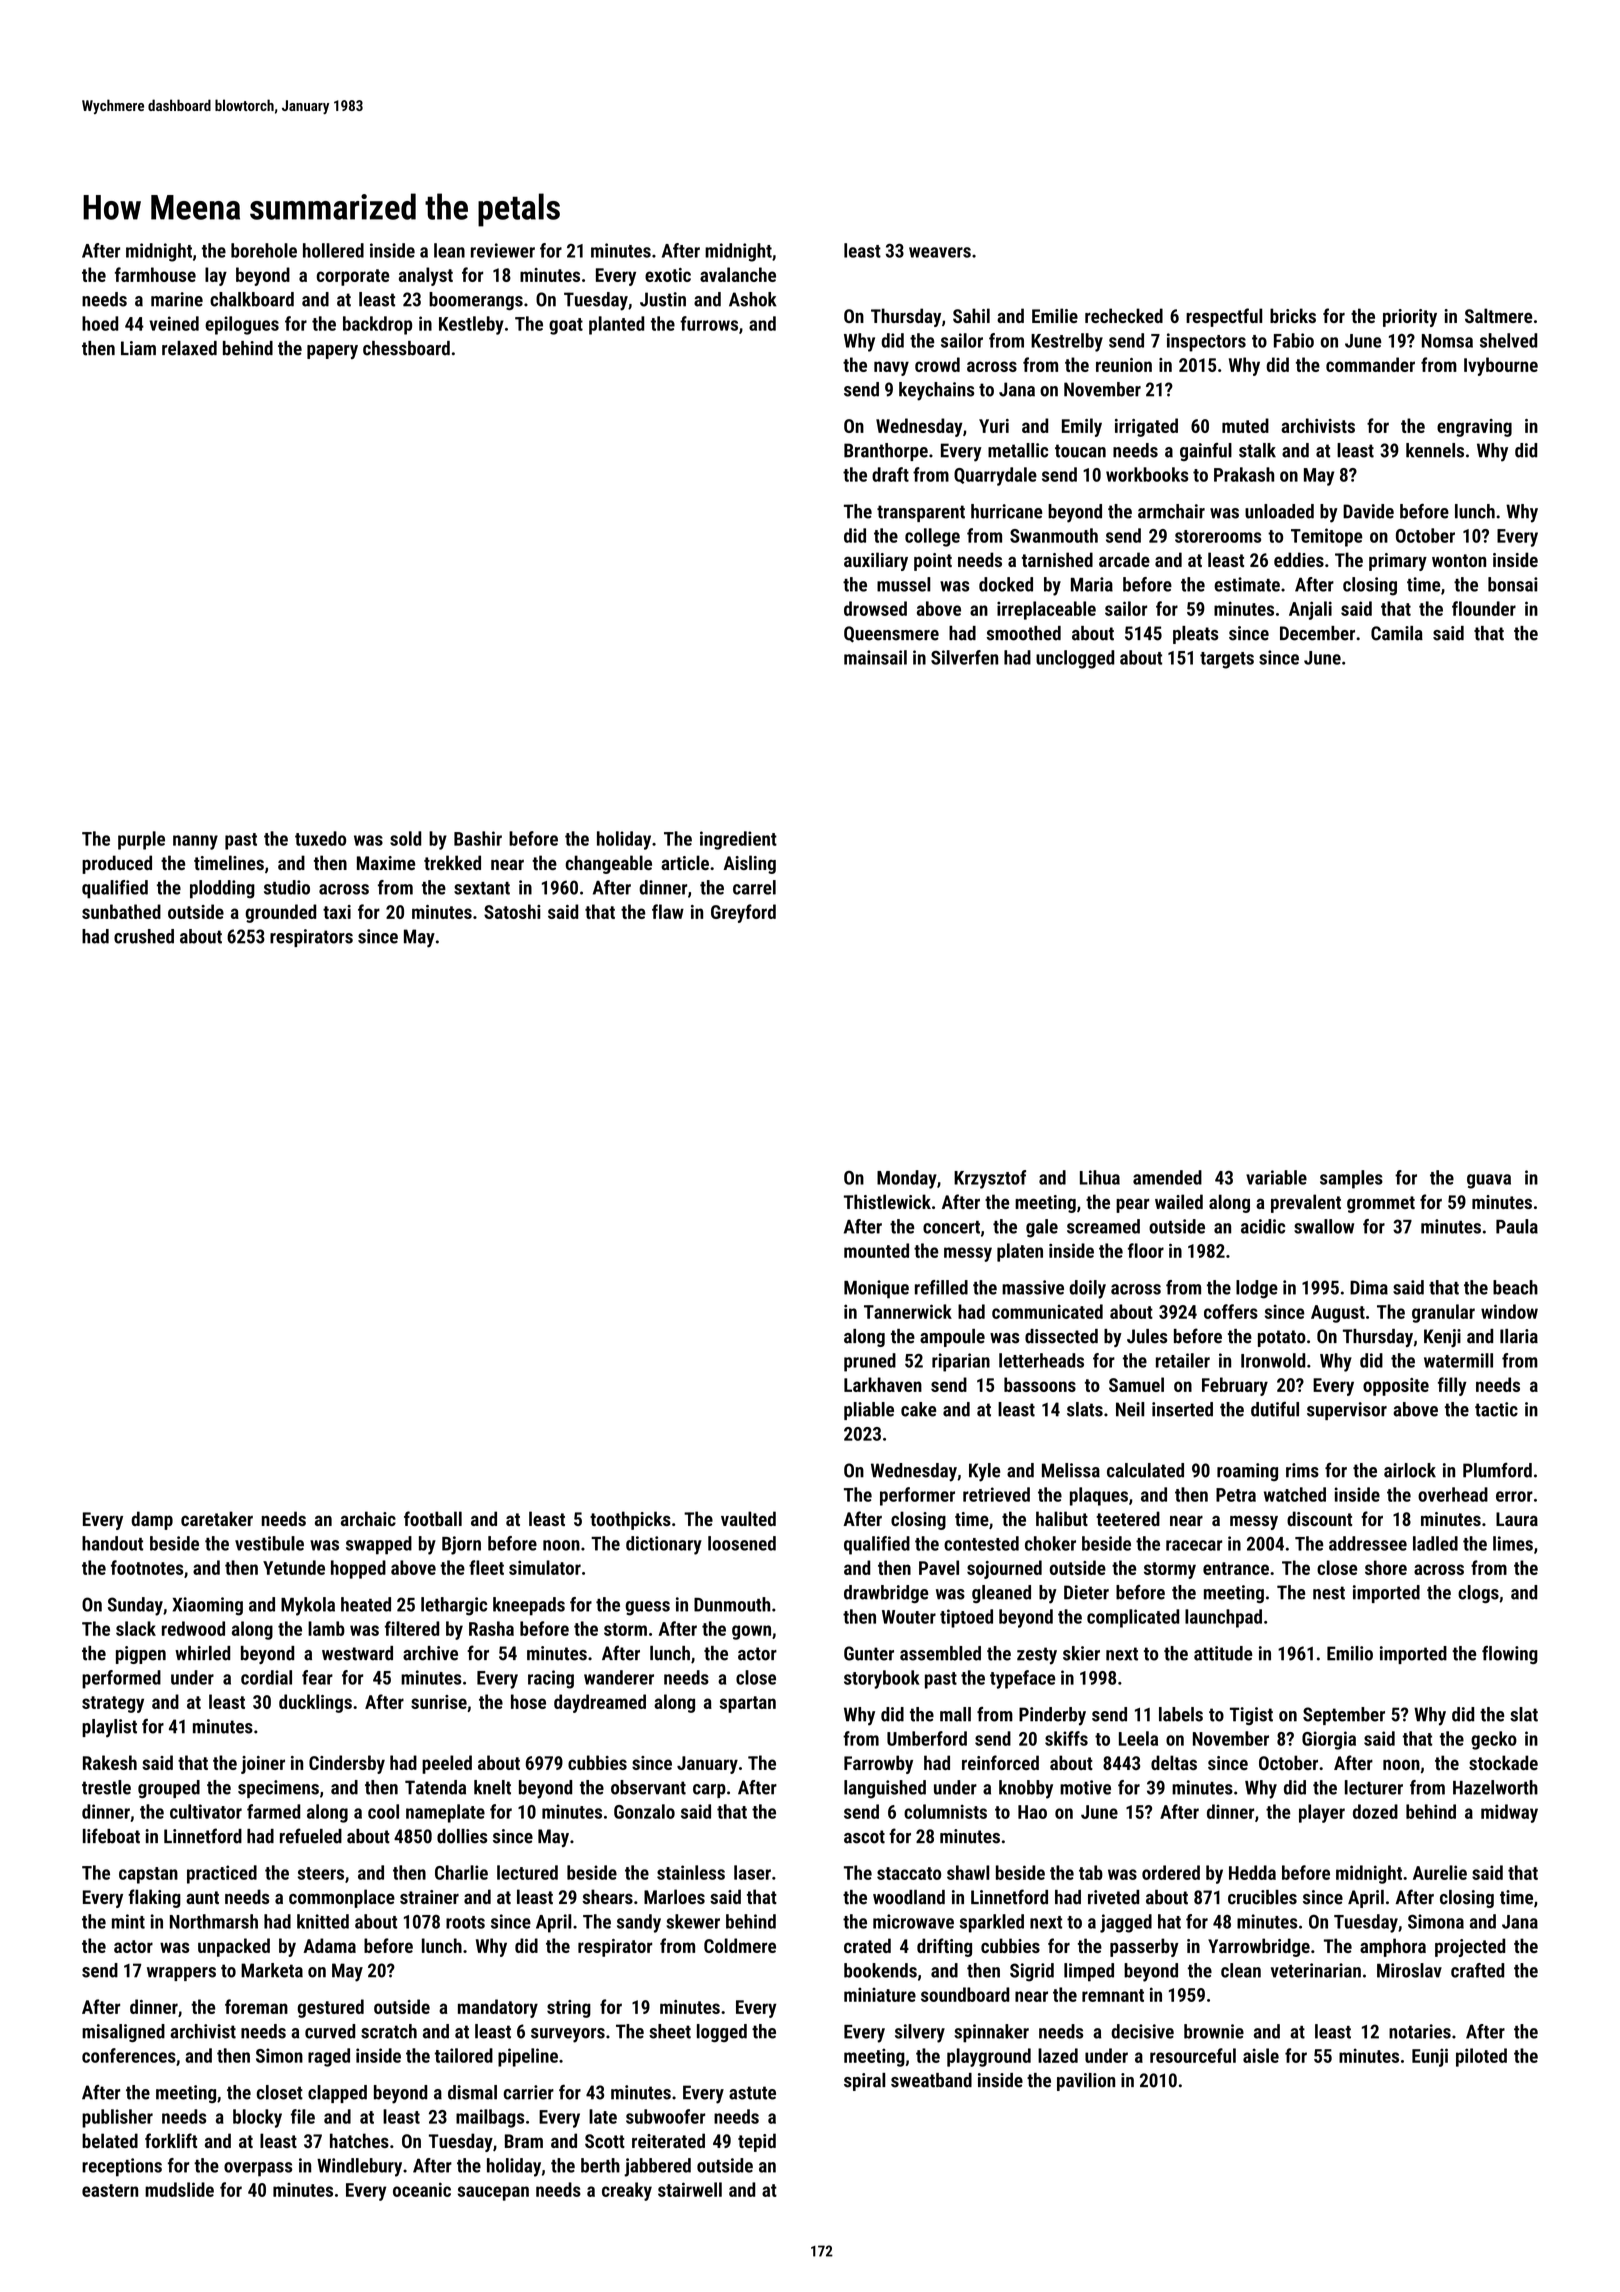 This screenshot has width=1620, height=2292. Describe the element at coordinates (303, 2116) in the screenshot. I see `file` at that location.
